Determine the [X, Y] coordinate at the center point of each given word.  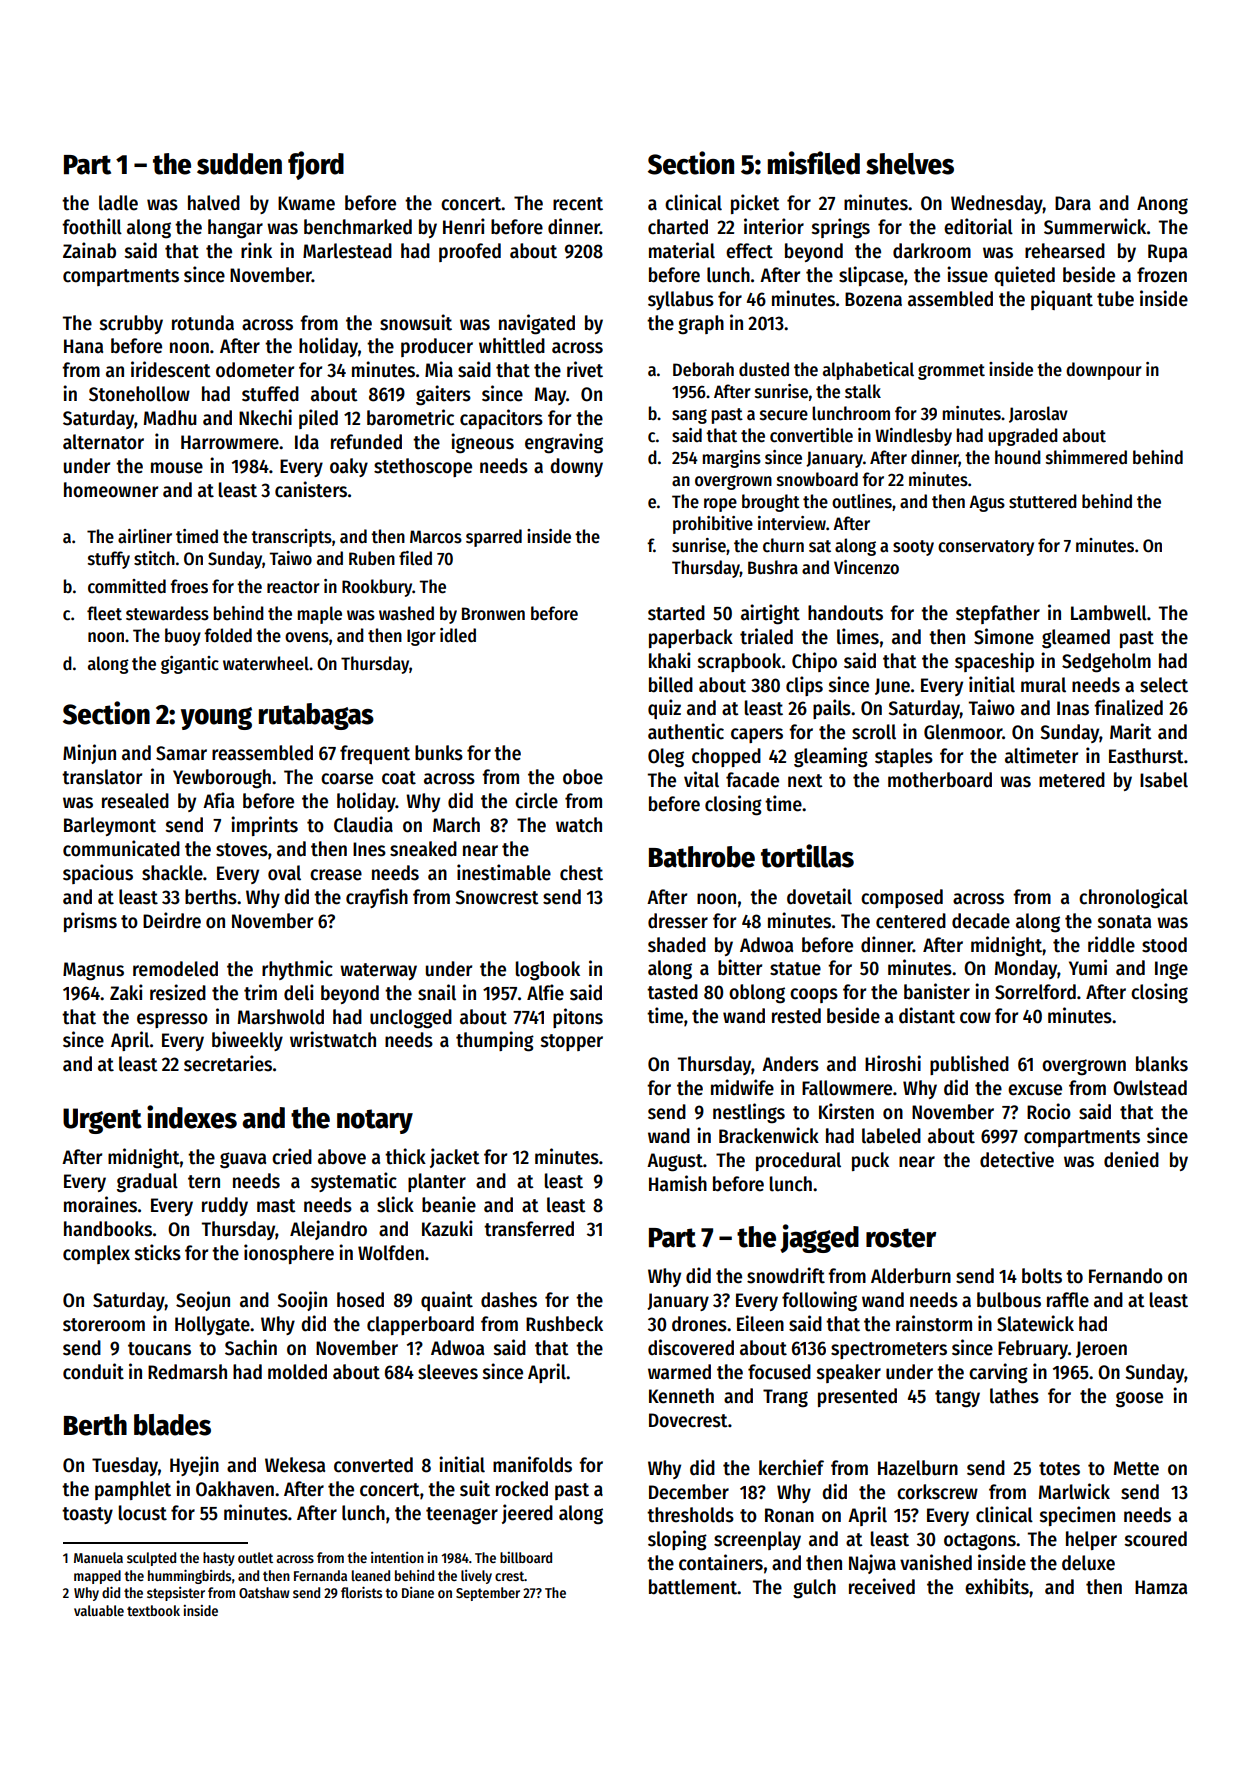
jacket [455, 1158]
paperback [691, 638]
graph [701, 325]
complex [96, 1254]
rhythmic [297, 970]
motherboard [940, 780]
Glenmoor [963, 732]
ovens [307, 637]
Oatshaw [264, 1592]
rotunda [203, 323]
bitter [740, 967]
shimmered [1086, 457]
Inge [1171, 970]
